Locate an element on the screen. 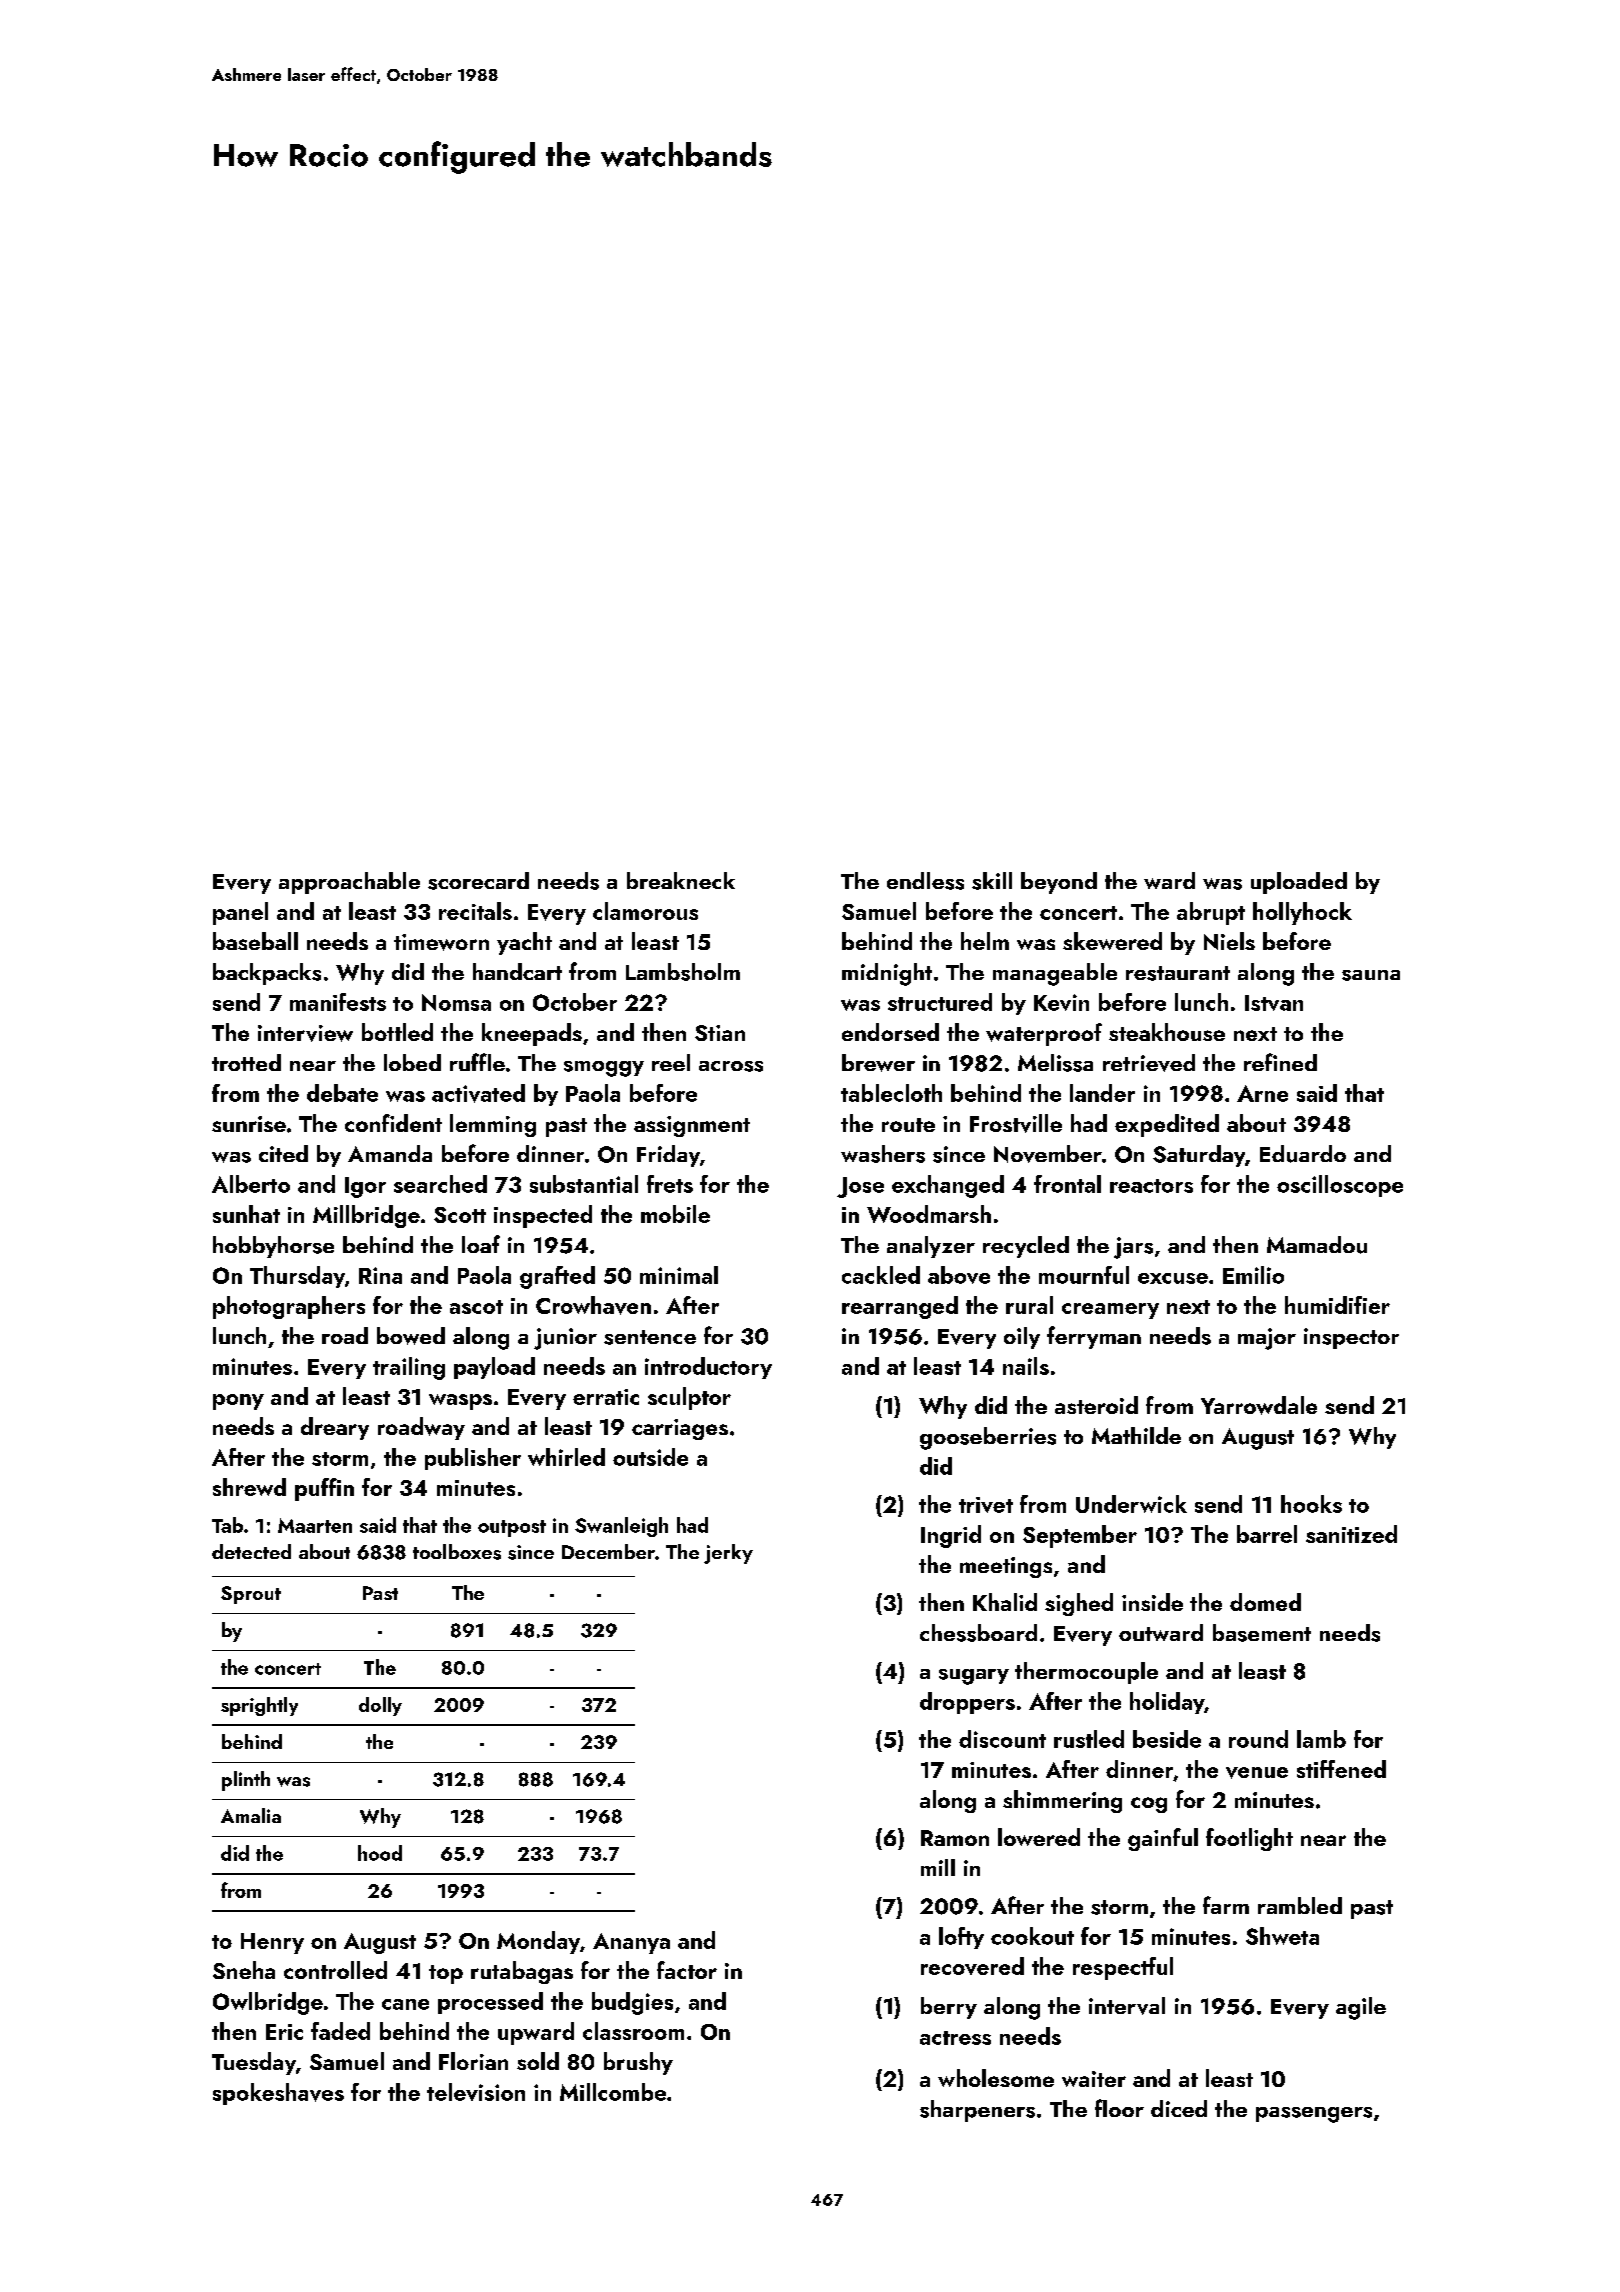 The image size is (1620, 2292). September is located at coordinates (1080, 1536).
